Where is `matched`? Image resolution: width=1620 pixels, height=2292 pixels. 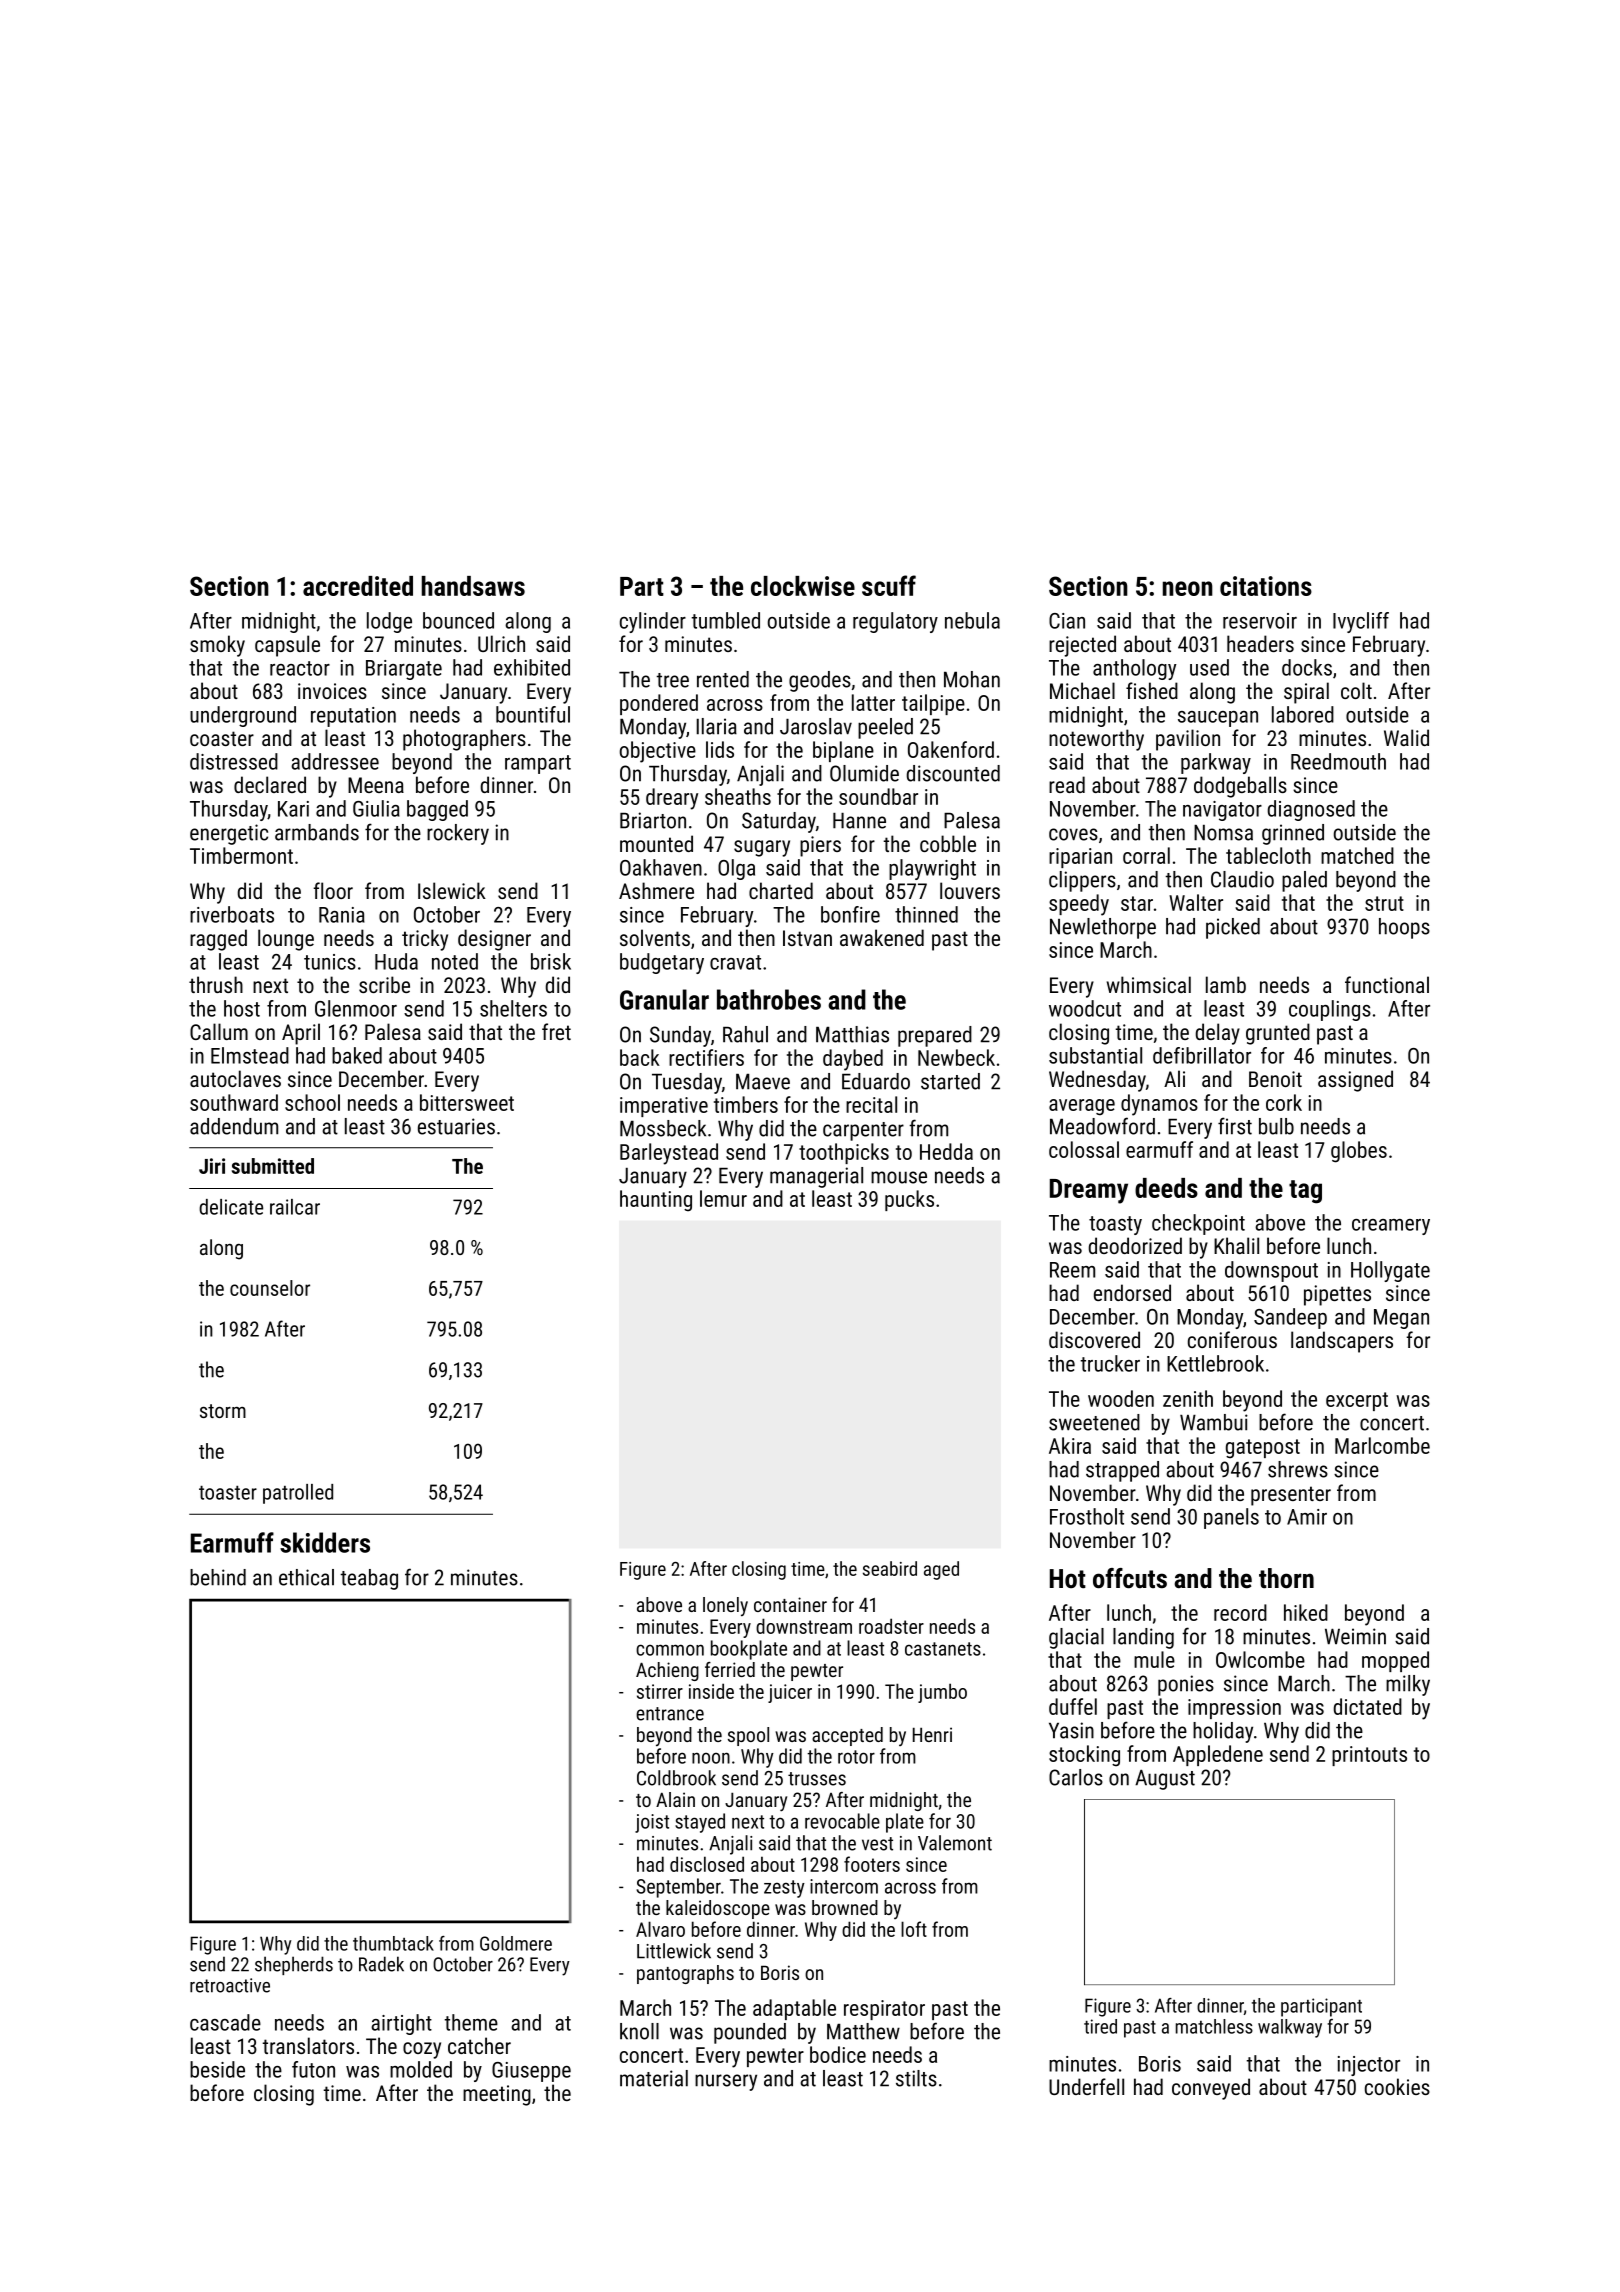
matched is located at coordinates (1357, 855).
